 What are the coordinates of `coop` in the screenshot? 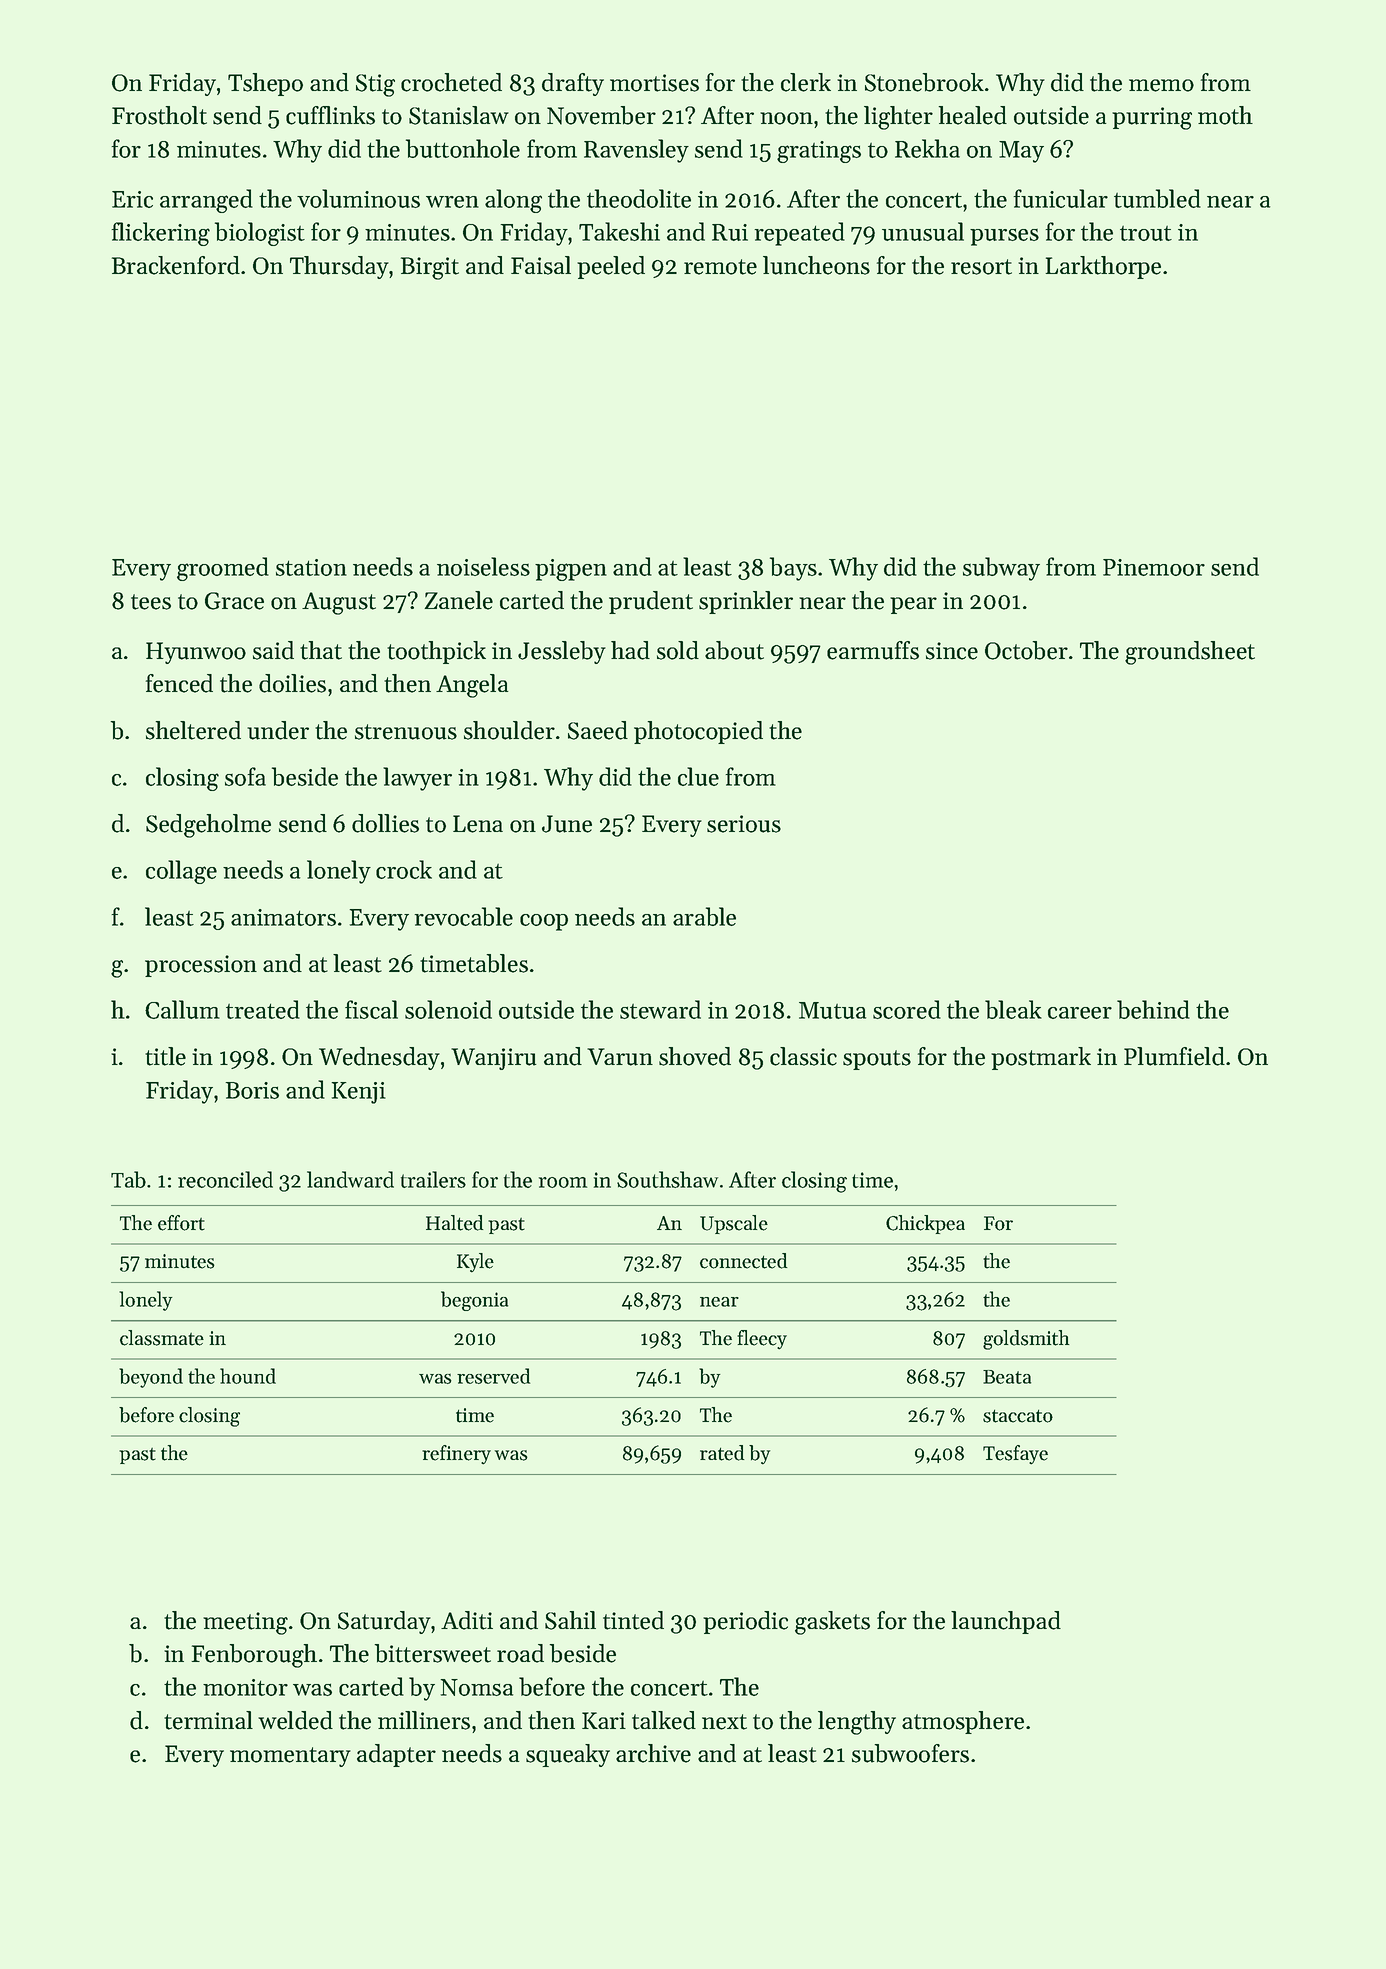 It's located at (544, 922).
